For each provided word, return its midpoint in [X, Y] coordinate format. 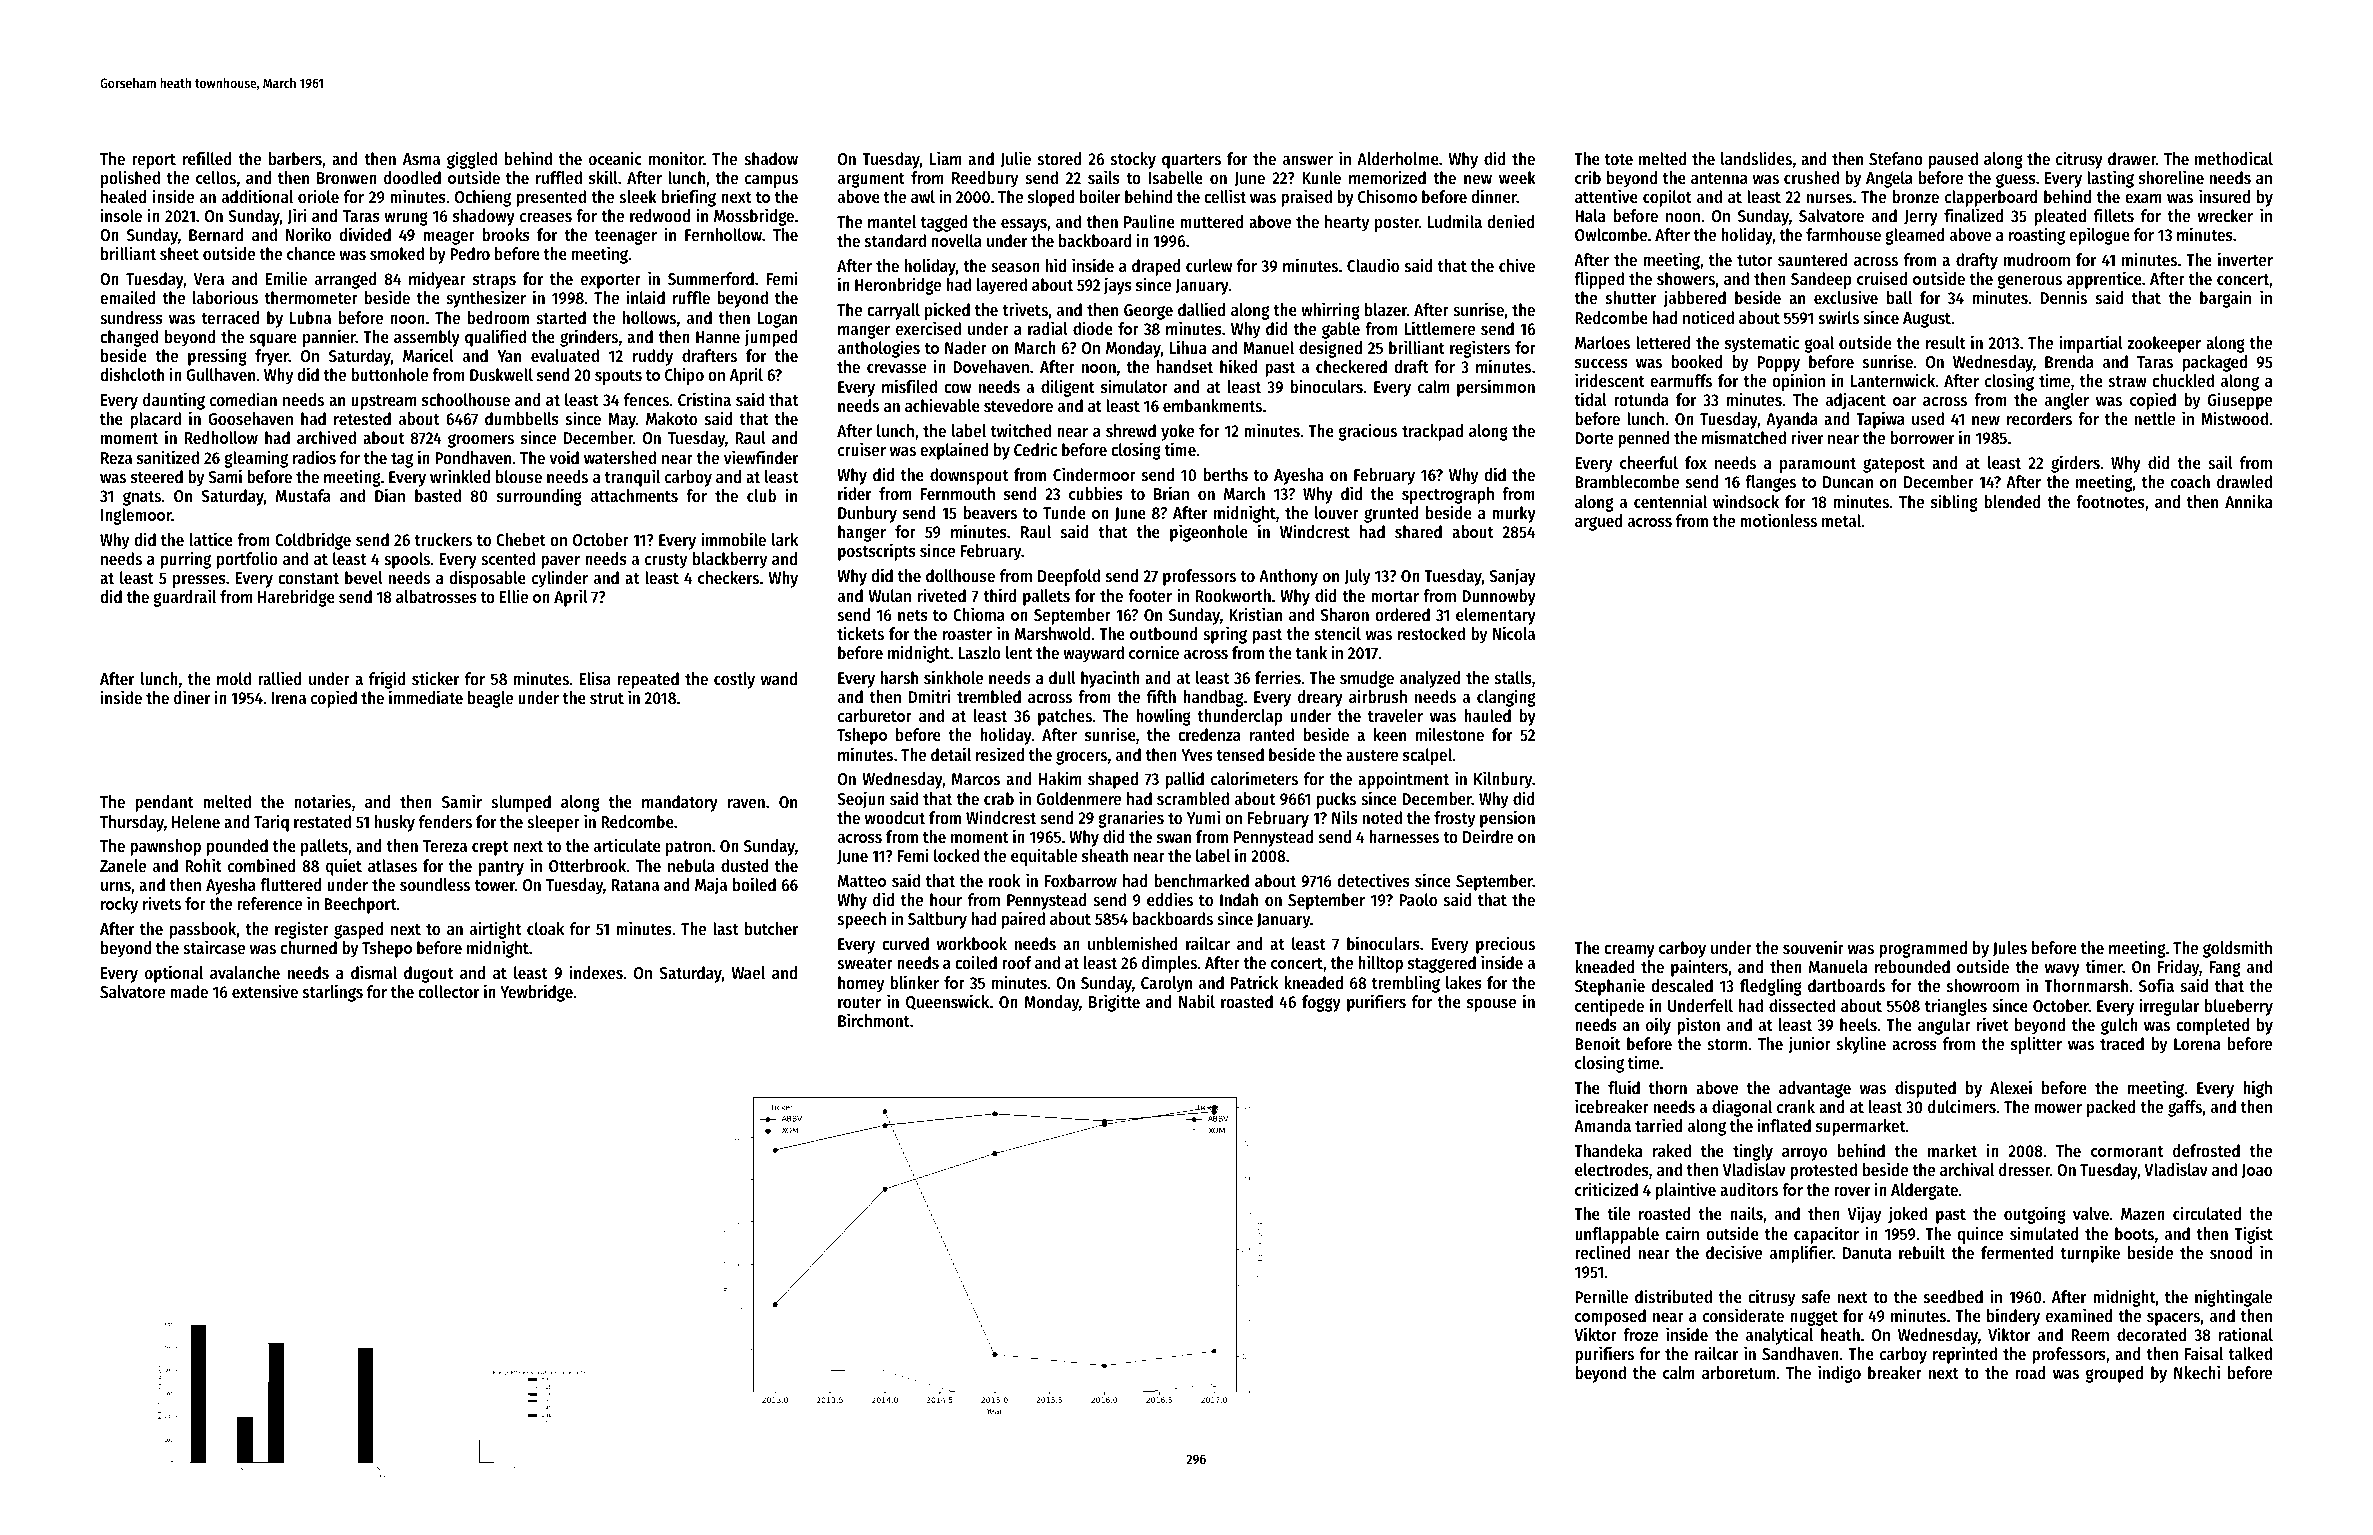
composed [1610, 1317]
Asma [421, 159]
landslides [1756, 158]
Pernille [1601, 1296]
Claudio [1373, 265]
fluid [1624, 1087]
